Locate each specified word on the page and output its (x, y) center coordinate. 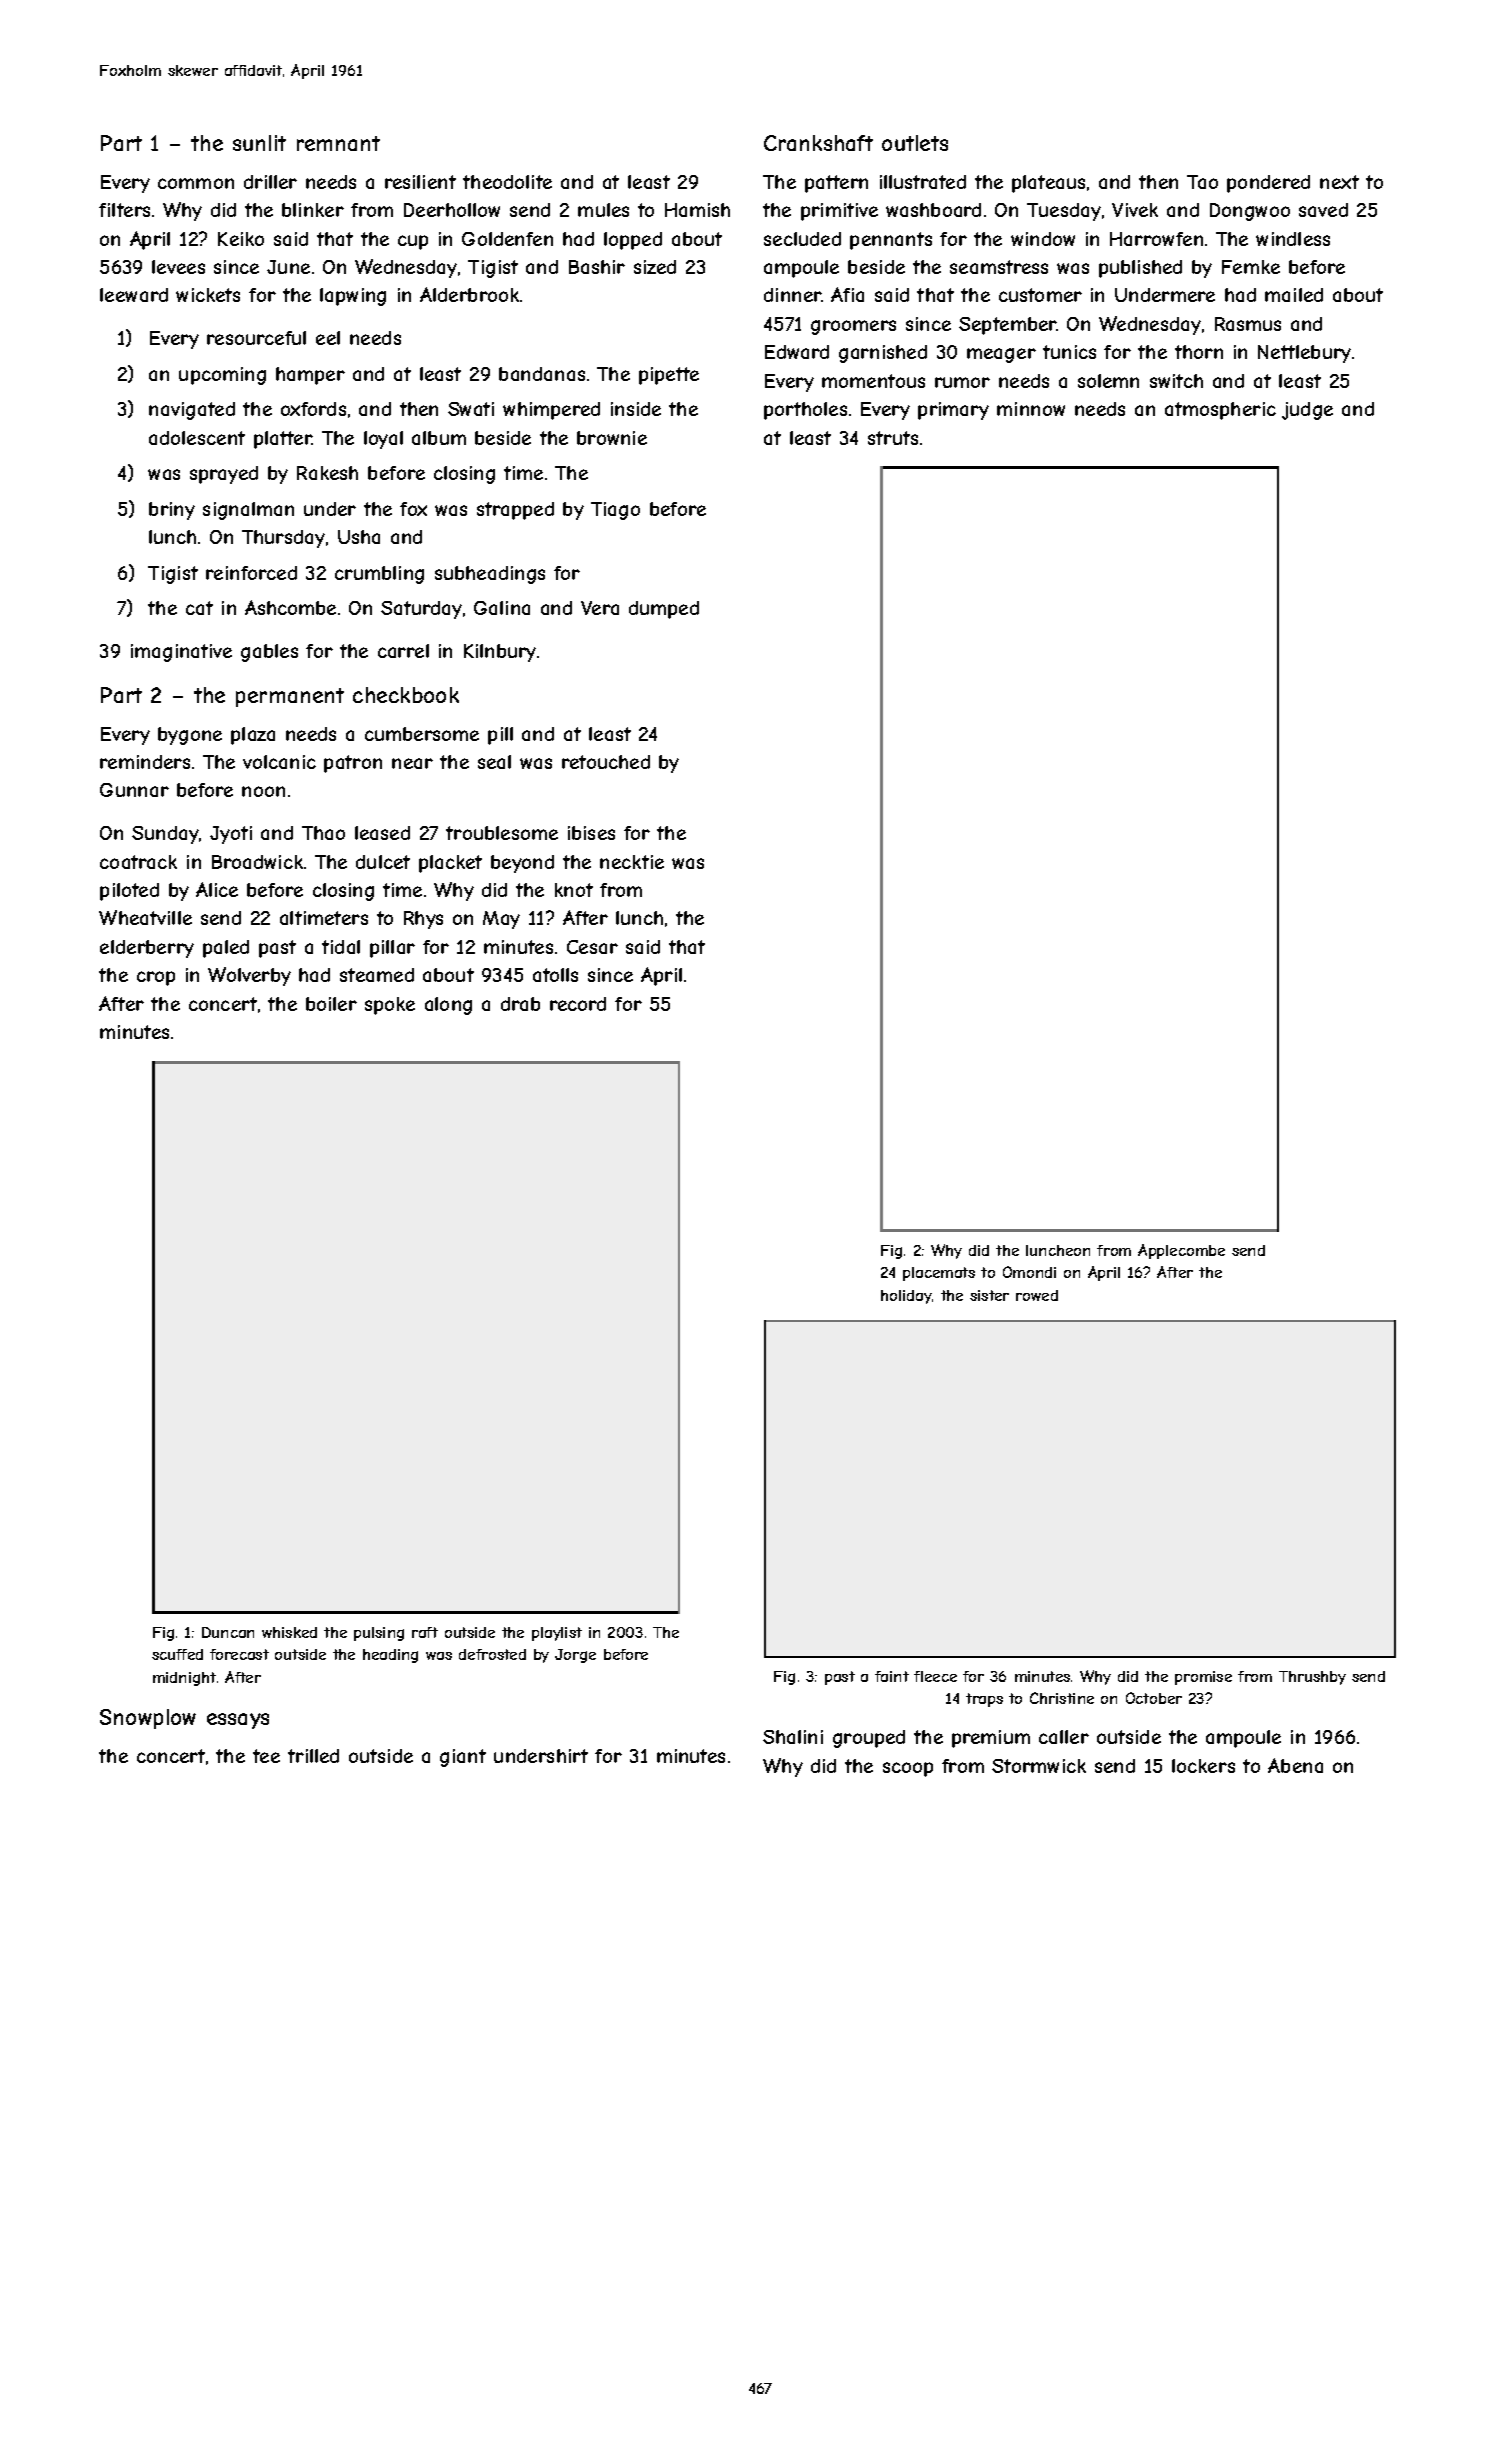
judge (1307, 411)
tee (266, 1756)
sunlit (259, 143)
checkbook (406, 695)
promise (1203, 1678)
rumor (962, 382)
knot (574, 890)
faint (892, 1676)
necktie (632, 862)
